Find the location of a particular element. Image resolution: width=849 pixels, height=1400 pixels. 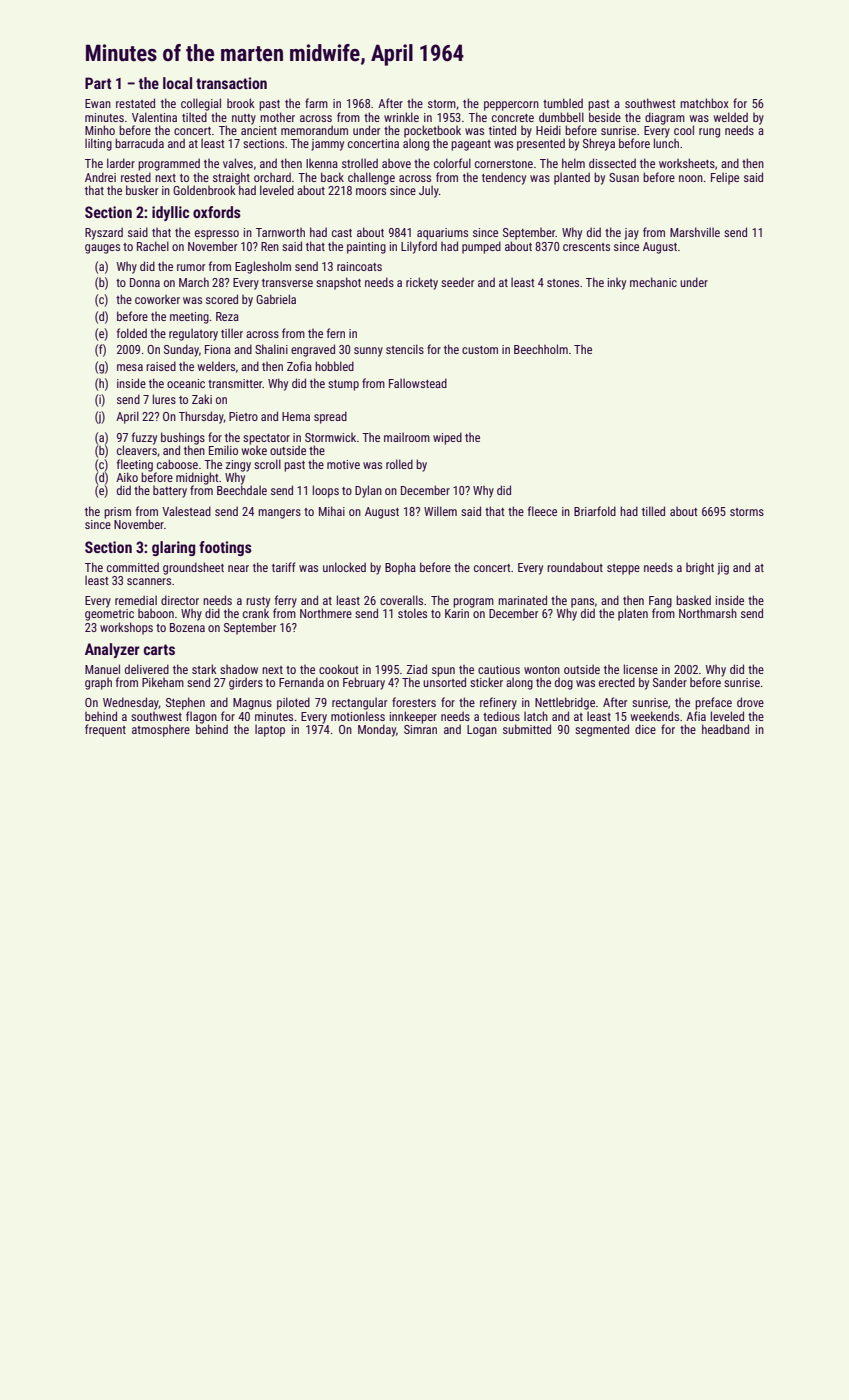

peppercorn is located at coordinates (511, 106).
